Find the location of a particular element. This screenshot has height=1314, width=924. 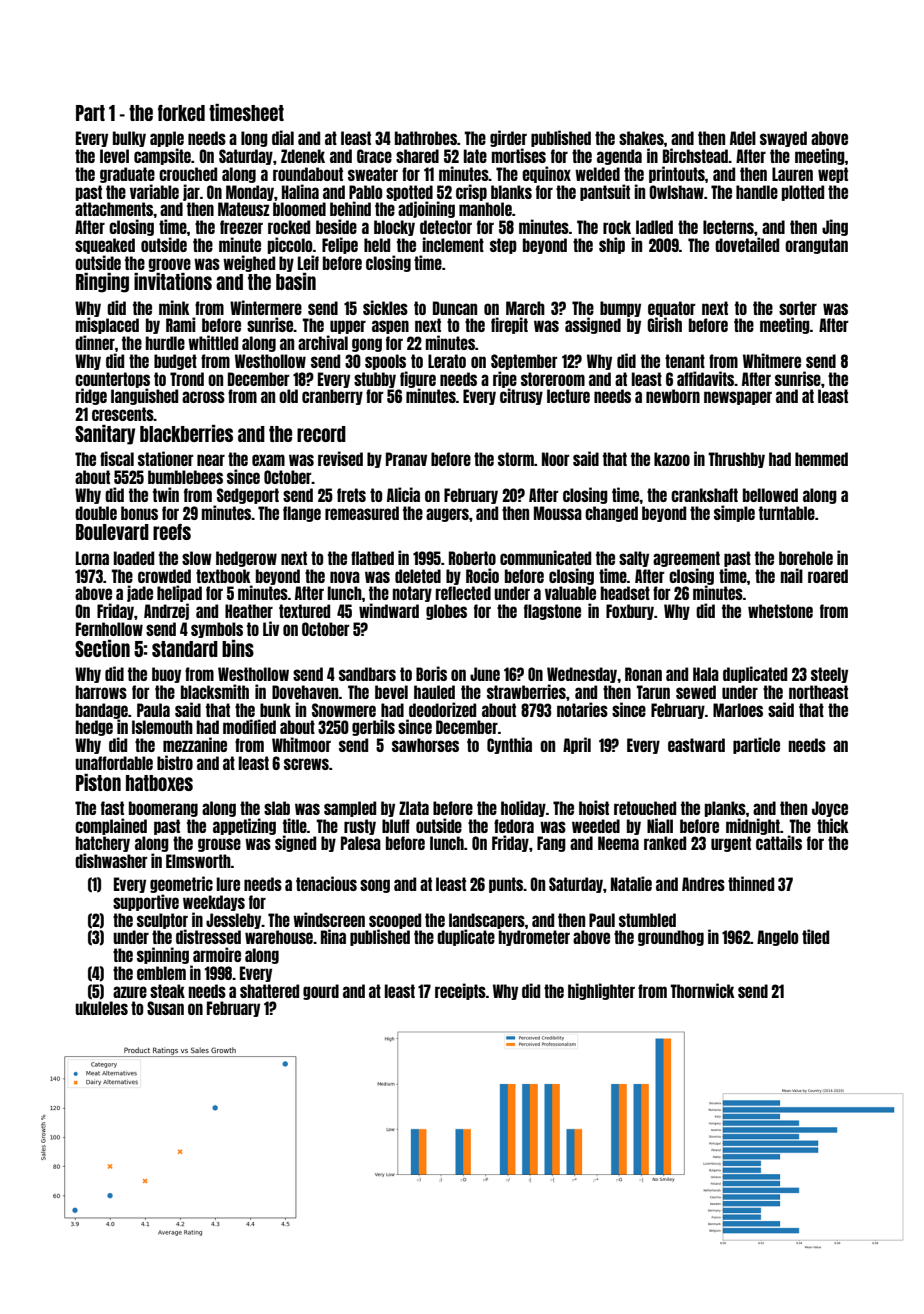

tenant is located at coordinates (685, 361).
